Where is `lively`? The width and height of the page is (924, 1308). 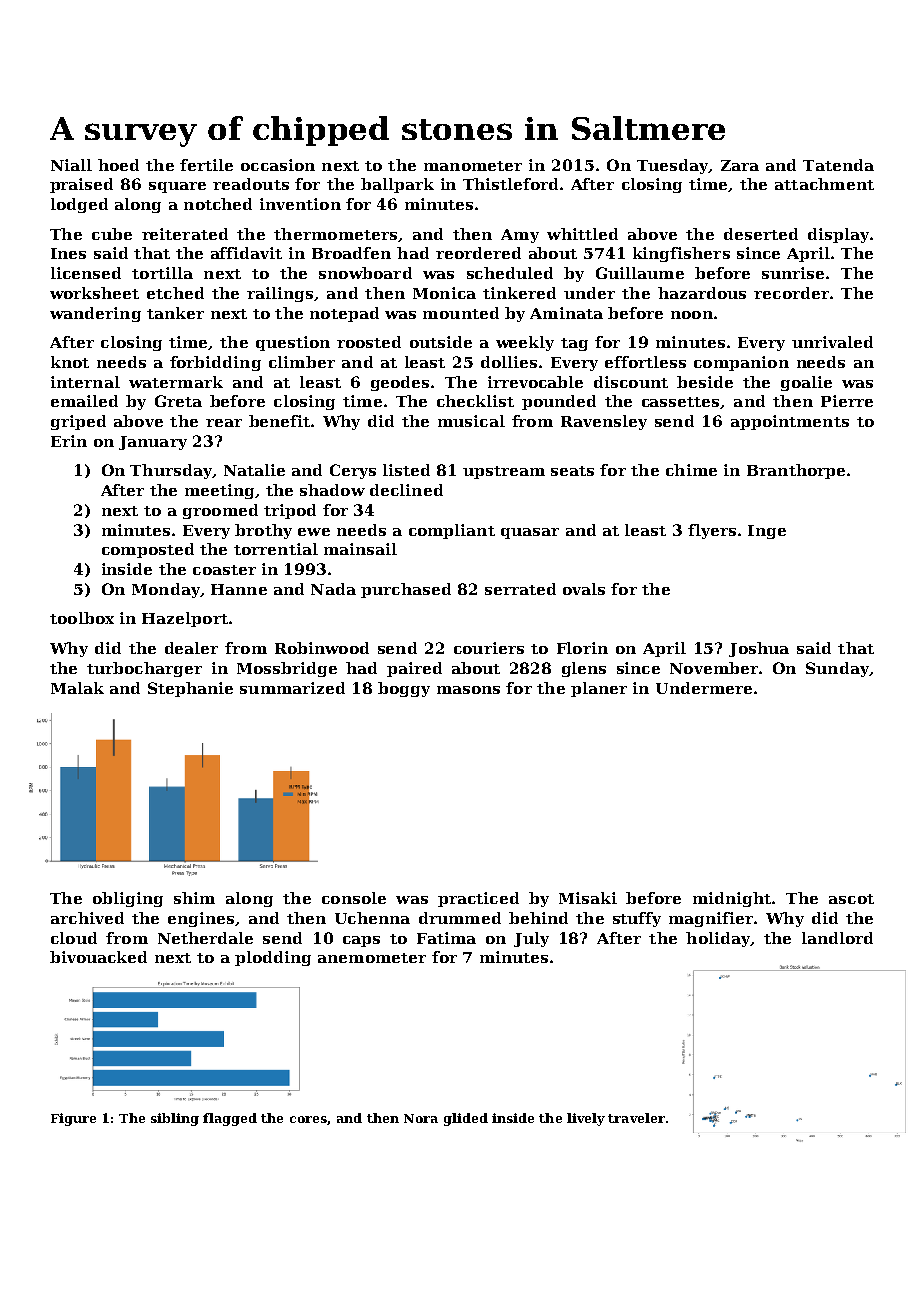 lively is located at coordinates (586, 1119).
